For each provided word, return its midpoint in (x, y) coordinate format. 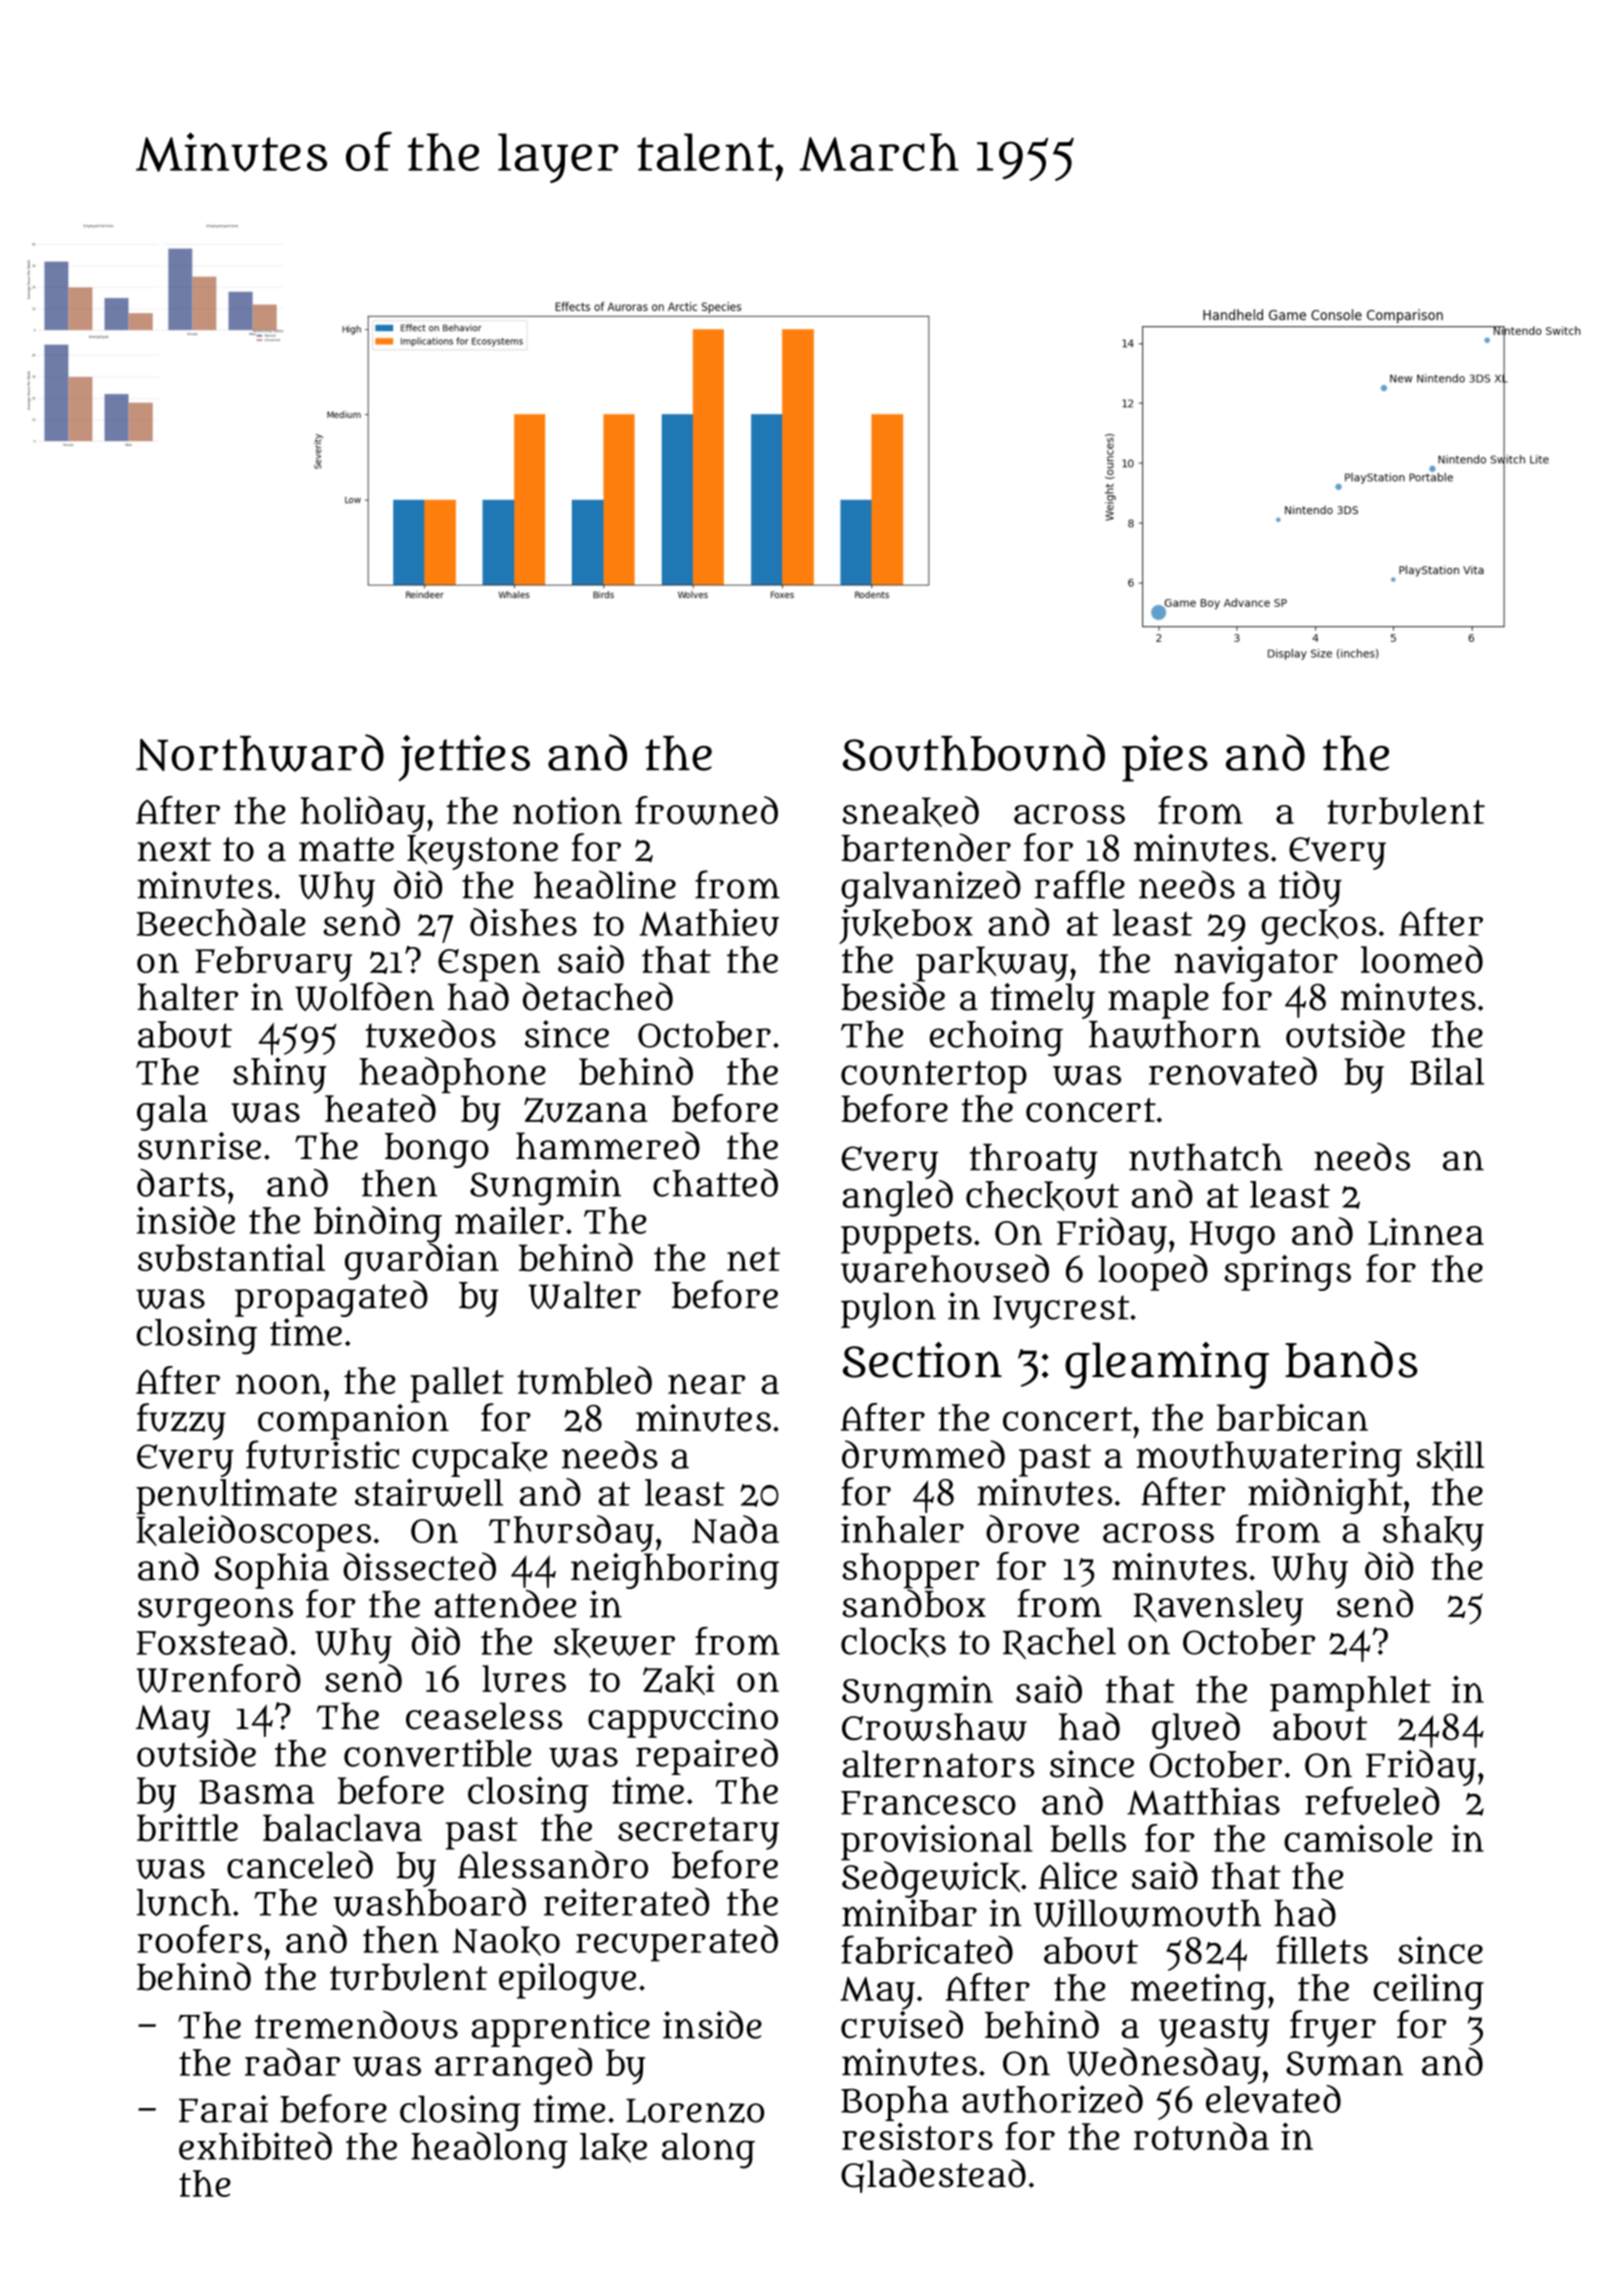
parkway (992, 964)
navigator (1256, 964)
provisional (937, 1842)
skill (1450, 1456)
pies (1165, 758)
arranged (513, 2066)
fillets (1322, 1949)
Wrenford (219, 1678)
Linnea (1426, 1231)
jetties (464, 758)
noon (279, 1384)
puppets (906, 1237)
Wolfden (364, 996)
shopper (910, 1571)
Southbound (974, 752)
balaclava (342, 1828)
